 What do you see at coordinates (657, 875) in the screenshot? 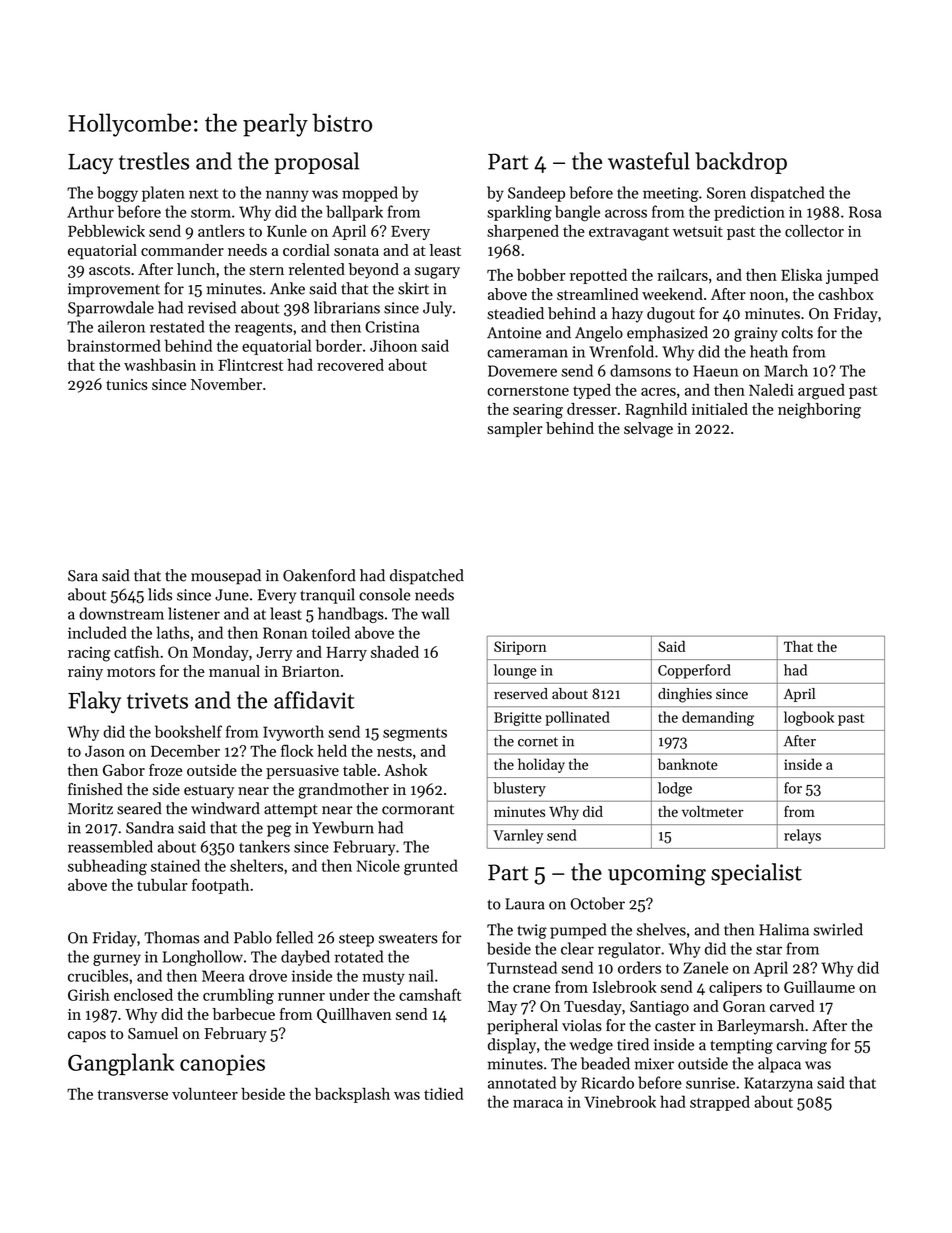
I see `upcoming` at bounding box center [657, 875].
